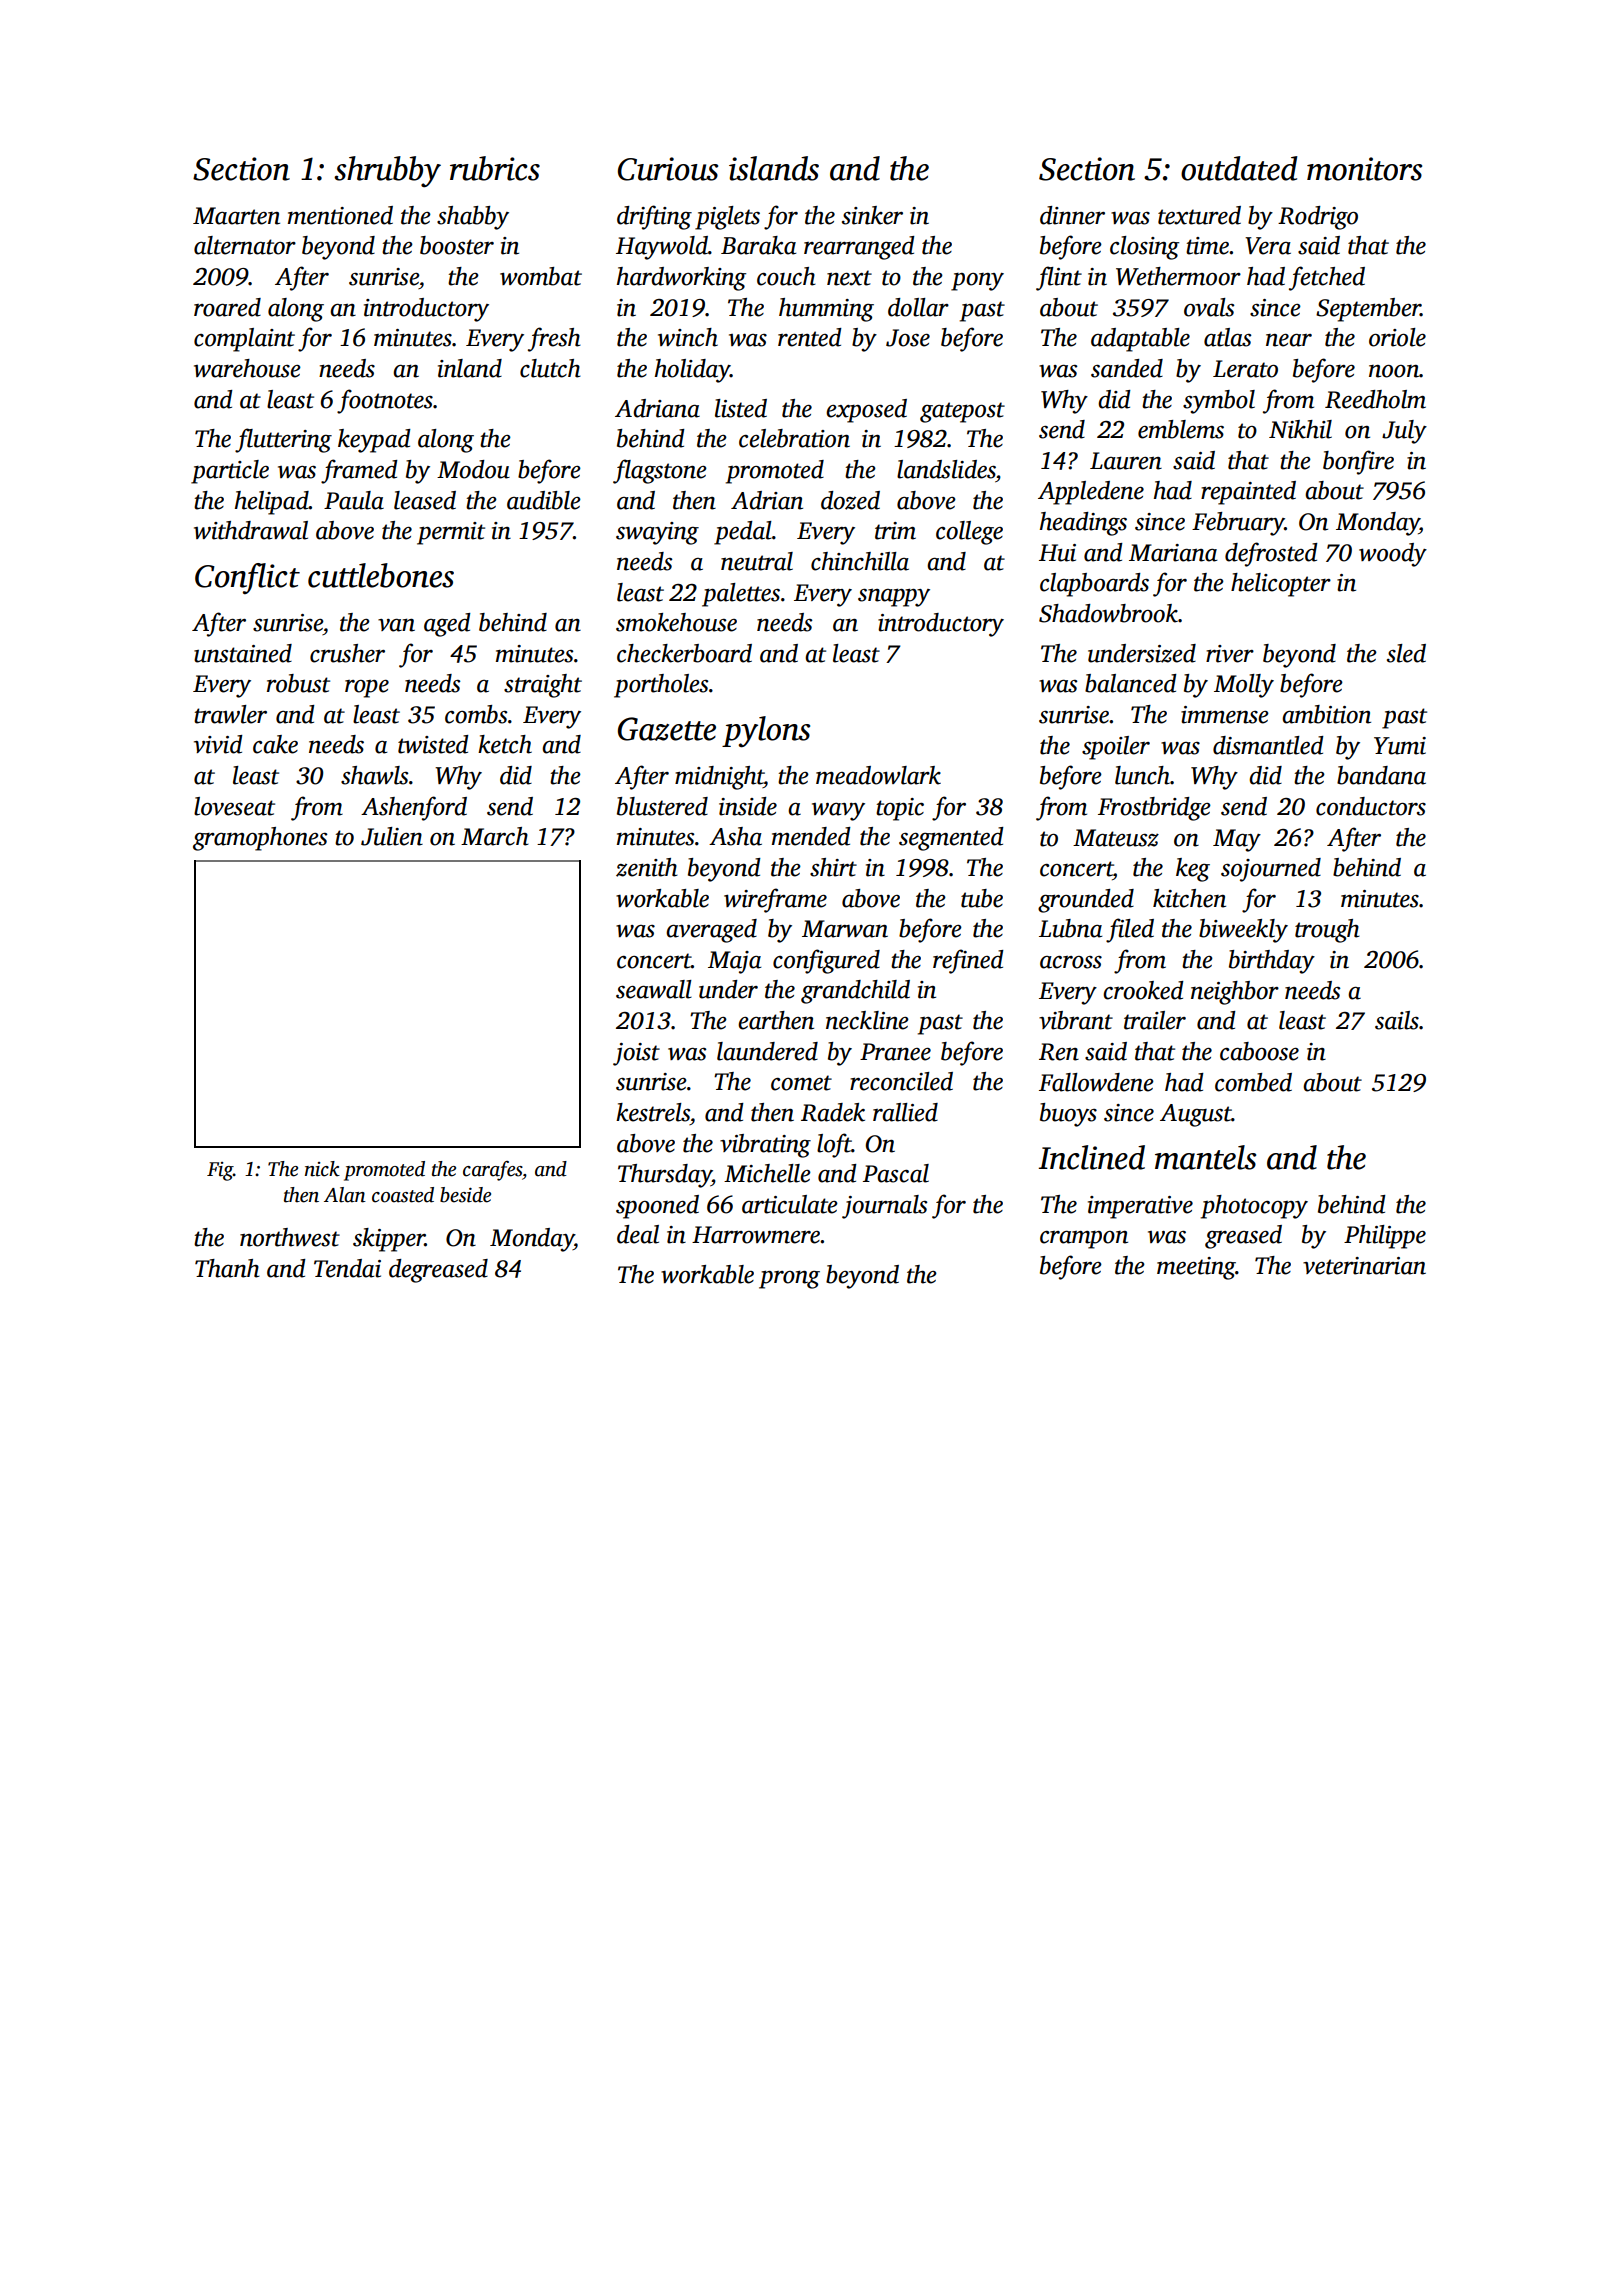 This image has width=1620, height=2292. What do you see at coordinates (1154, 809) in the image?
I see `Frostbridge` at bounding box center [1154, 809].
